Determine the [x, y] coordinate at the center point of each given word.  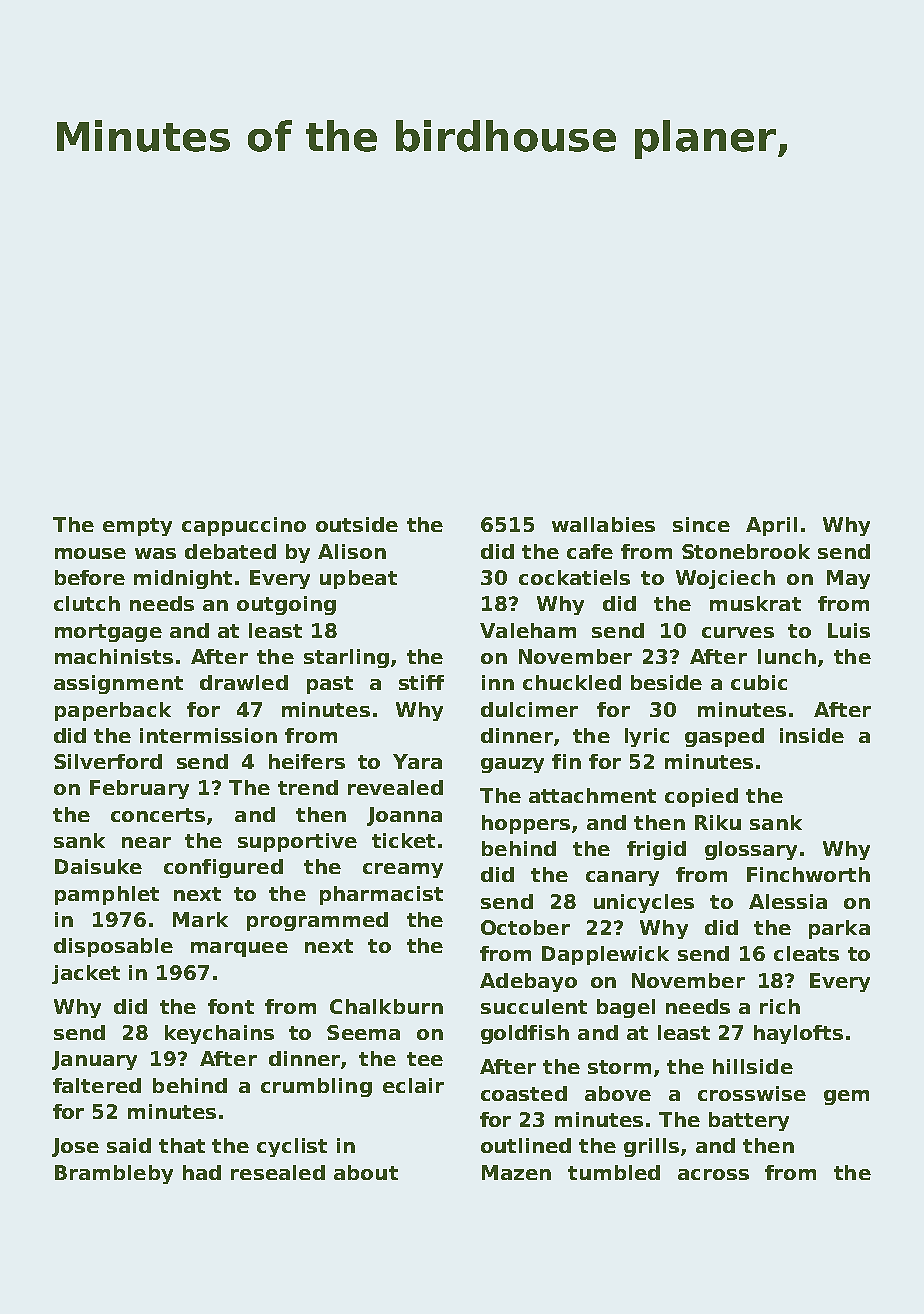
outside [357, 524]
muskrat [755, 603]
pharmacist [381, 895]
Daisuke [98, 866]
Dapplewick [605, 955]
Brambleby [114, 1174]
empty [137, 527]
